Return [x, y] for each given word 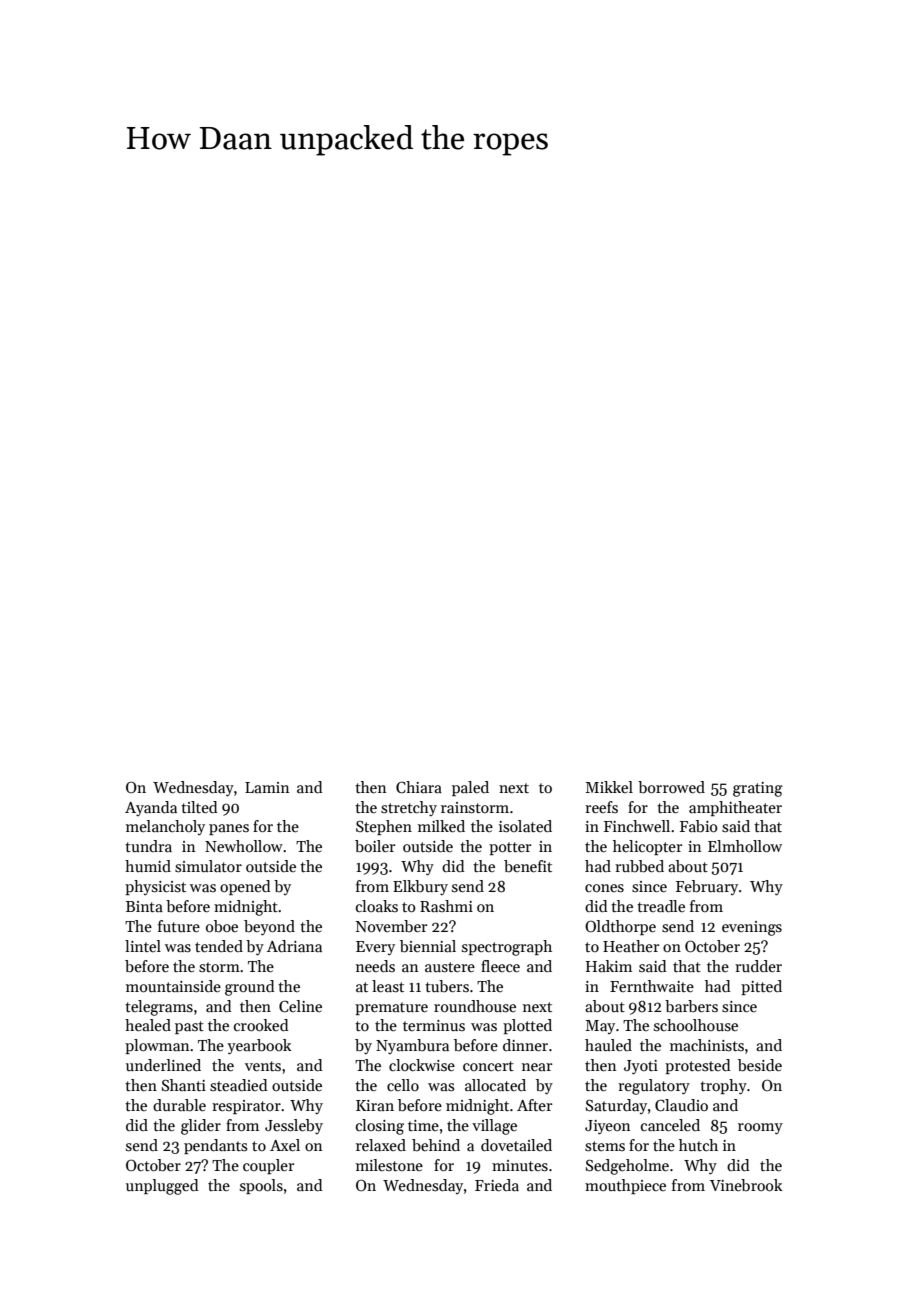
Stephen [384, 827]
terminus [434, 1025]
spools [261, 1186]
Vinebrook [746, 1185]
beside [760, 1065]
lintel [143, 946]
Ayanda [151, 808]
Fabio [699, 826]
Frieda [497, 1185]
